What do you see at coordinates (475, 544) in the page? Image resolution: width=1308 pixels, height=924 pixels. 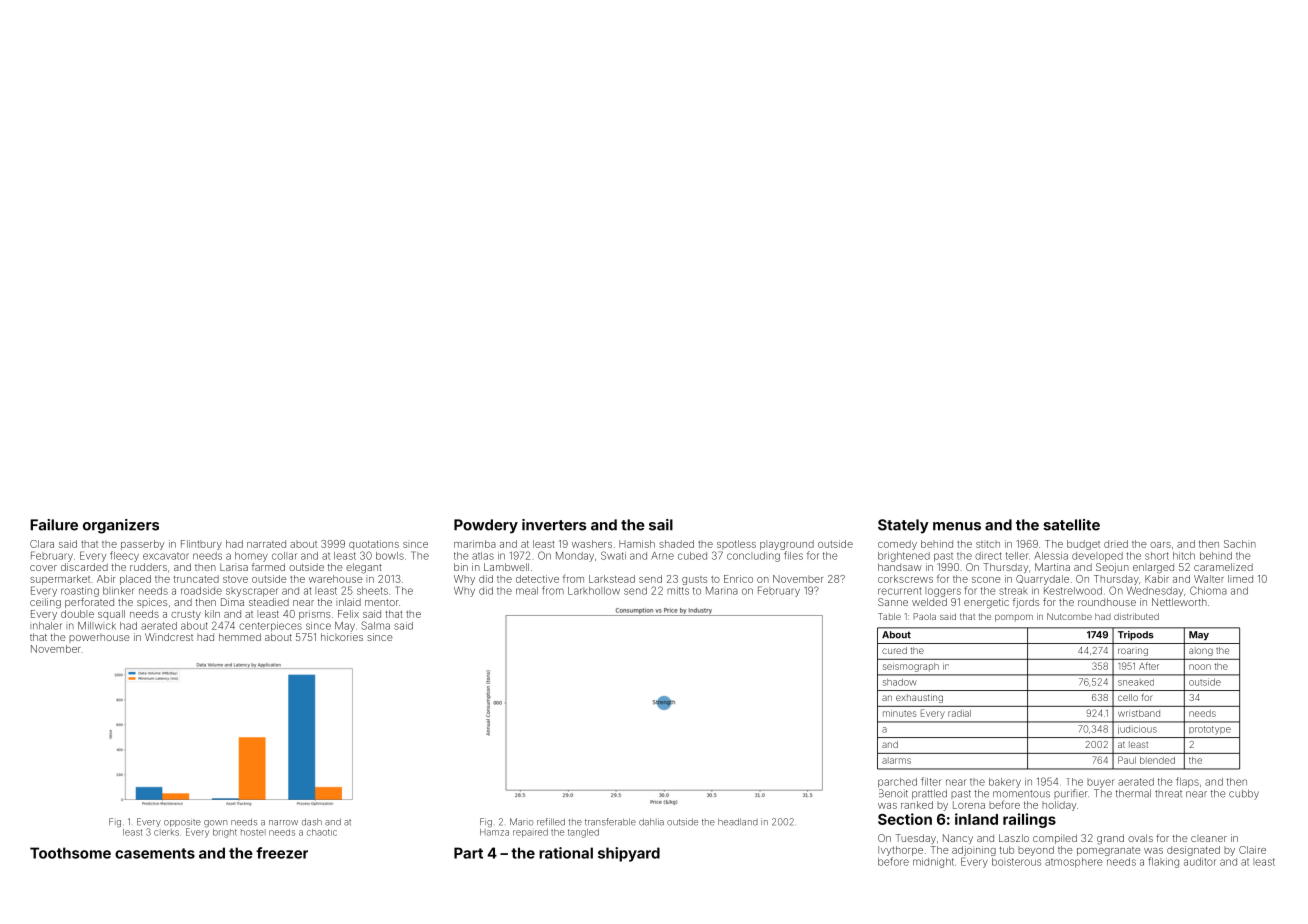 I see `marimba` at bounding box center [475, 544].
